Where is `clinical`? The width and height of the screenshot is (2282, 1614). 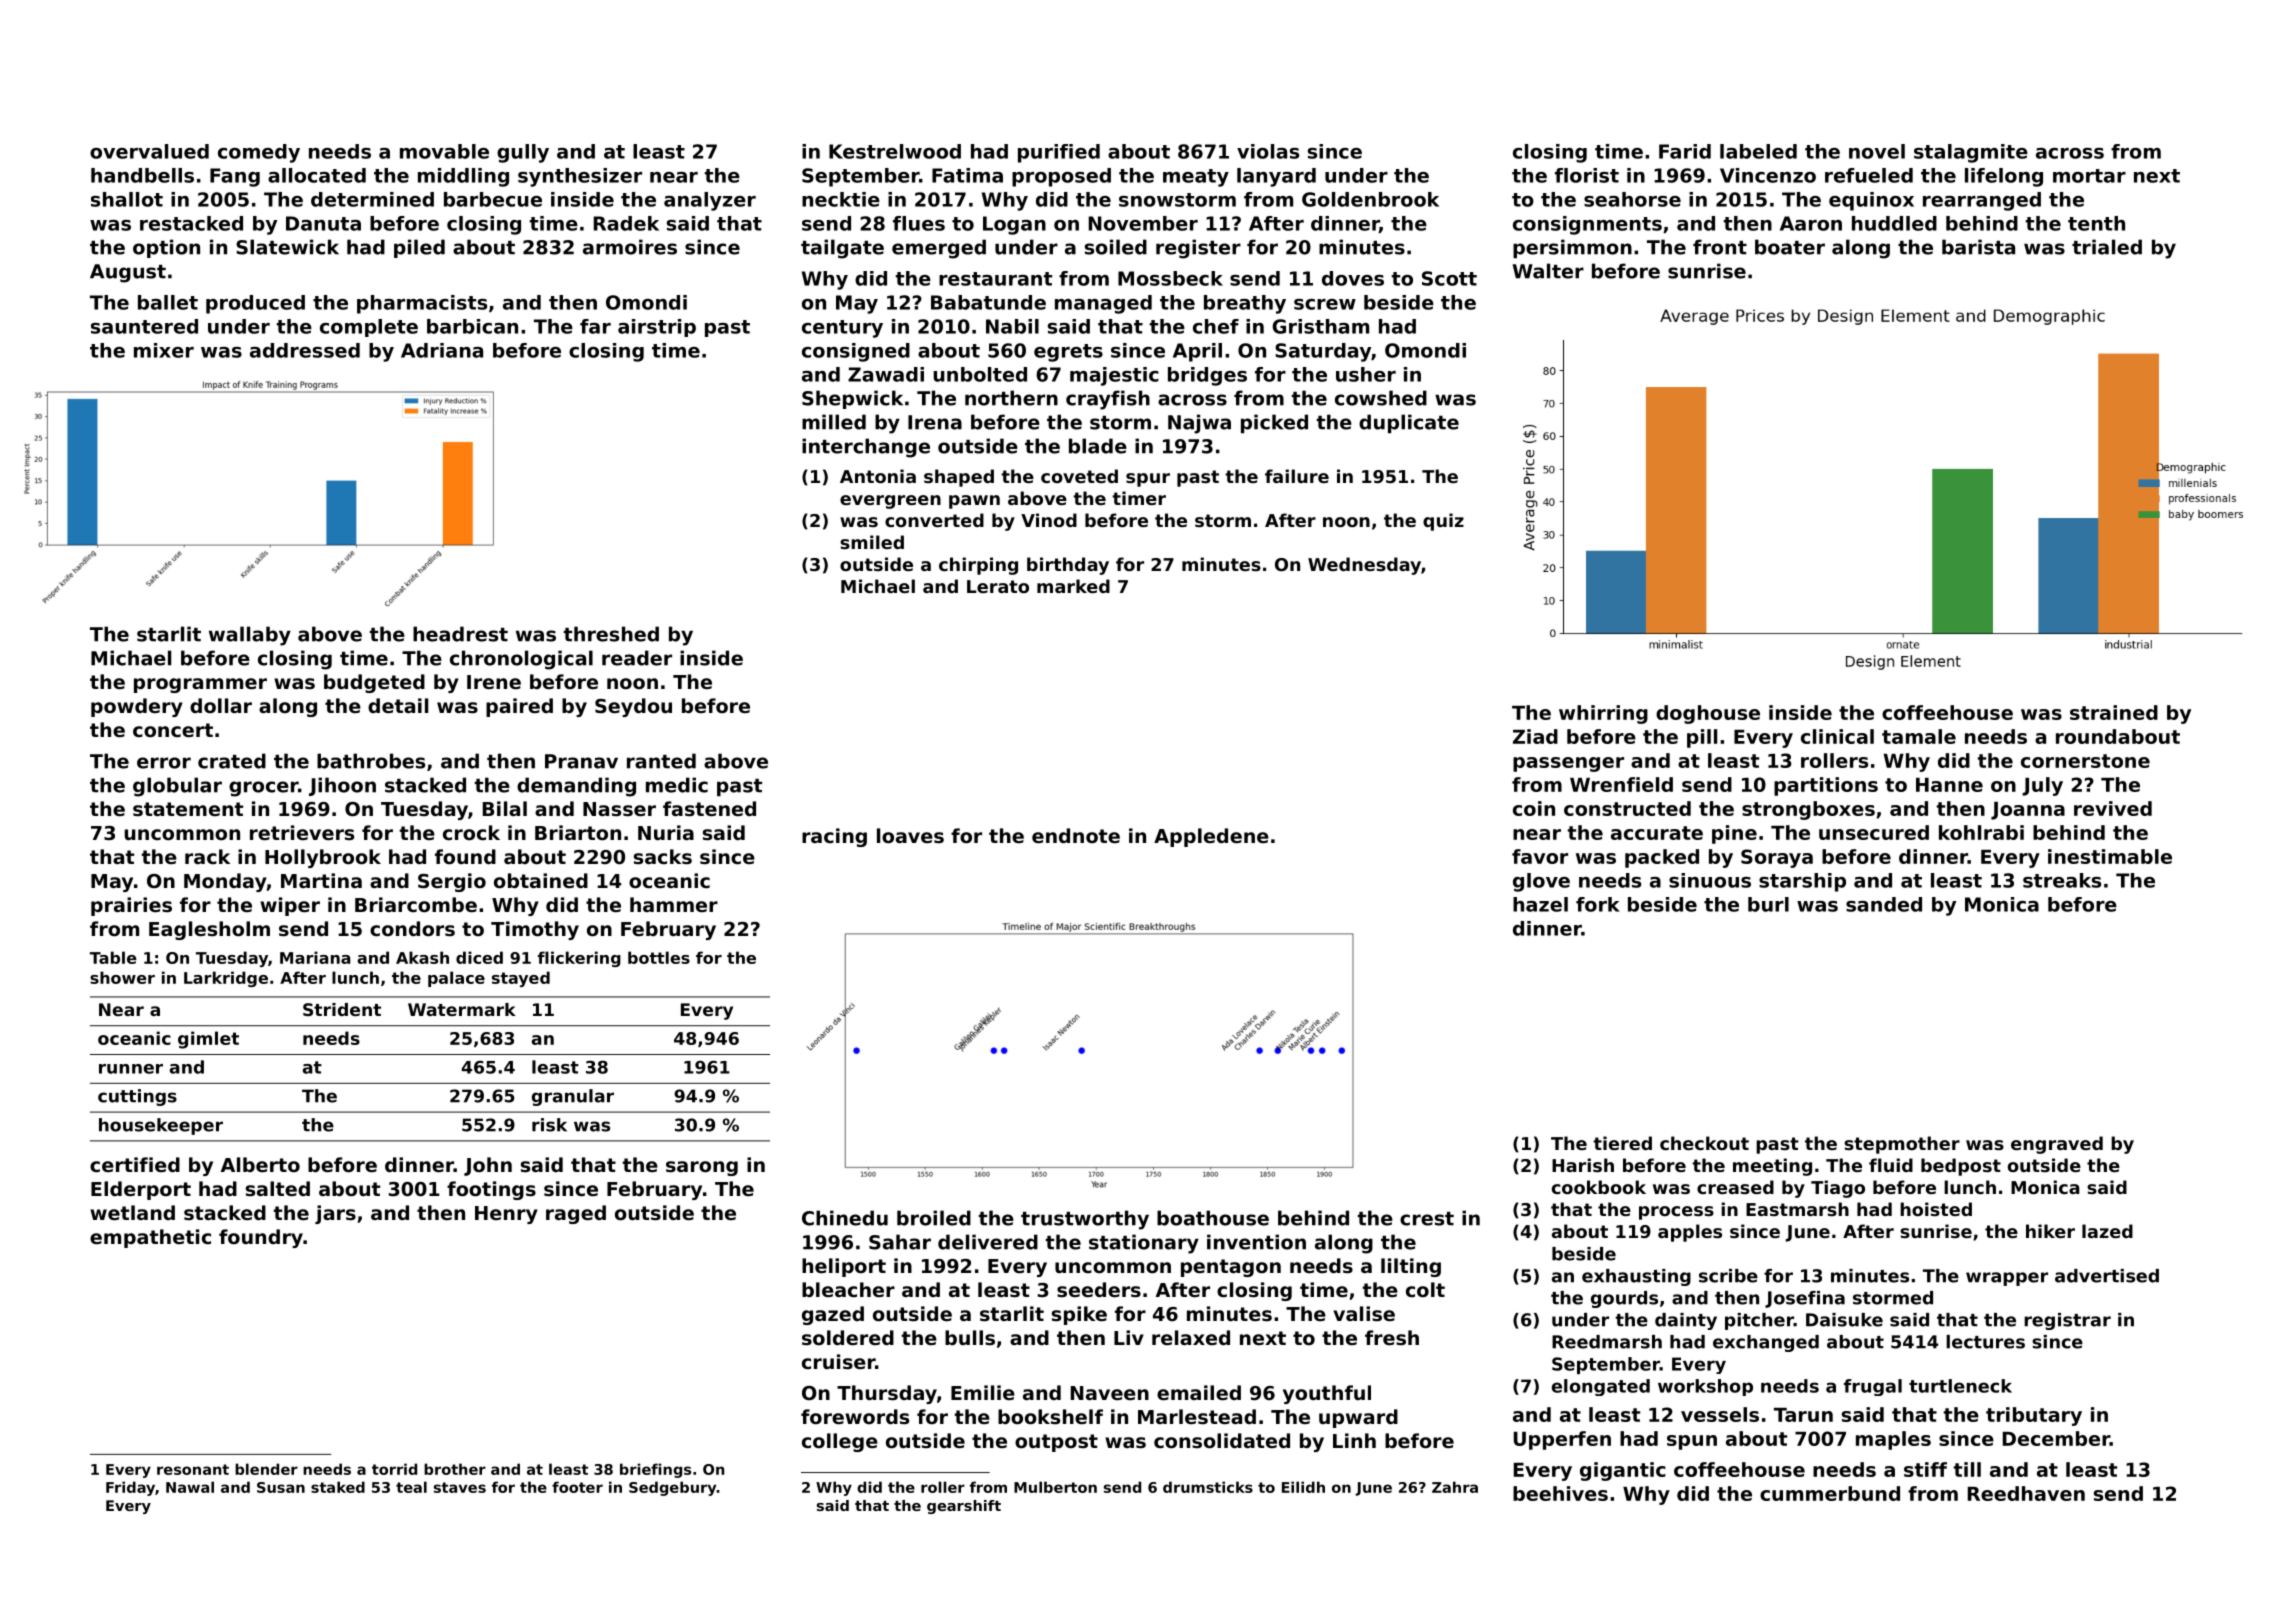 clinical is located at coordinates (1837, 736).
